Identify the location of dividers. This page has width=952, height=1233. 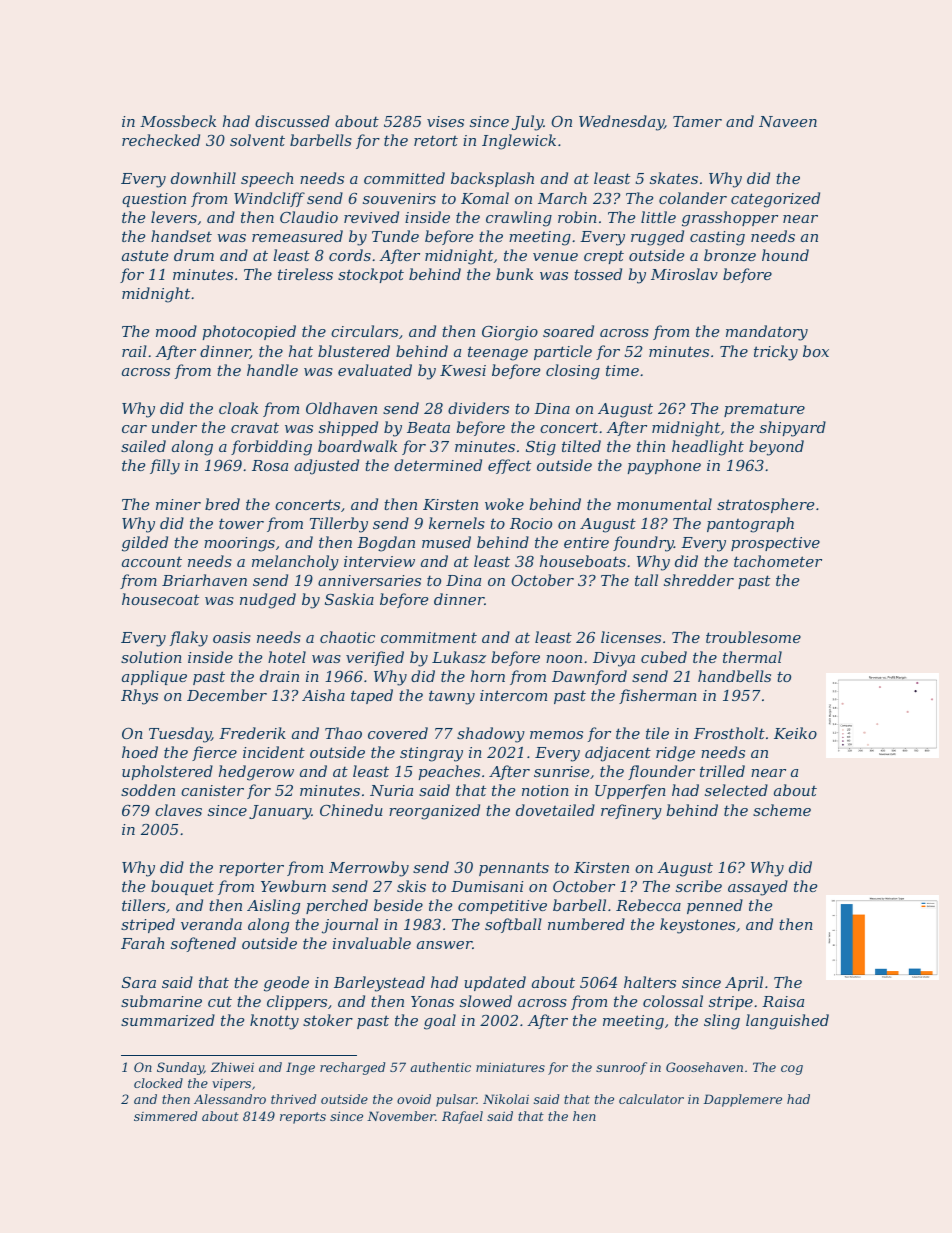
(478, 408).
